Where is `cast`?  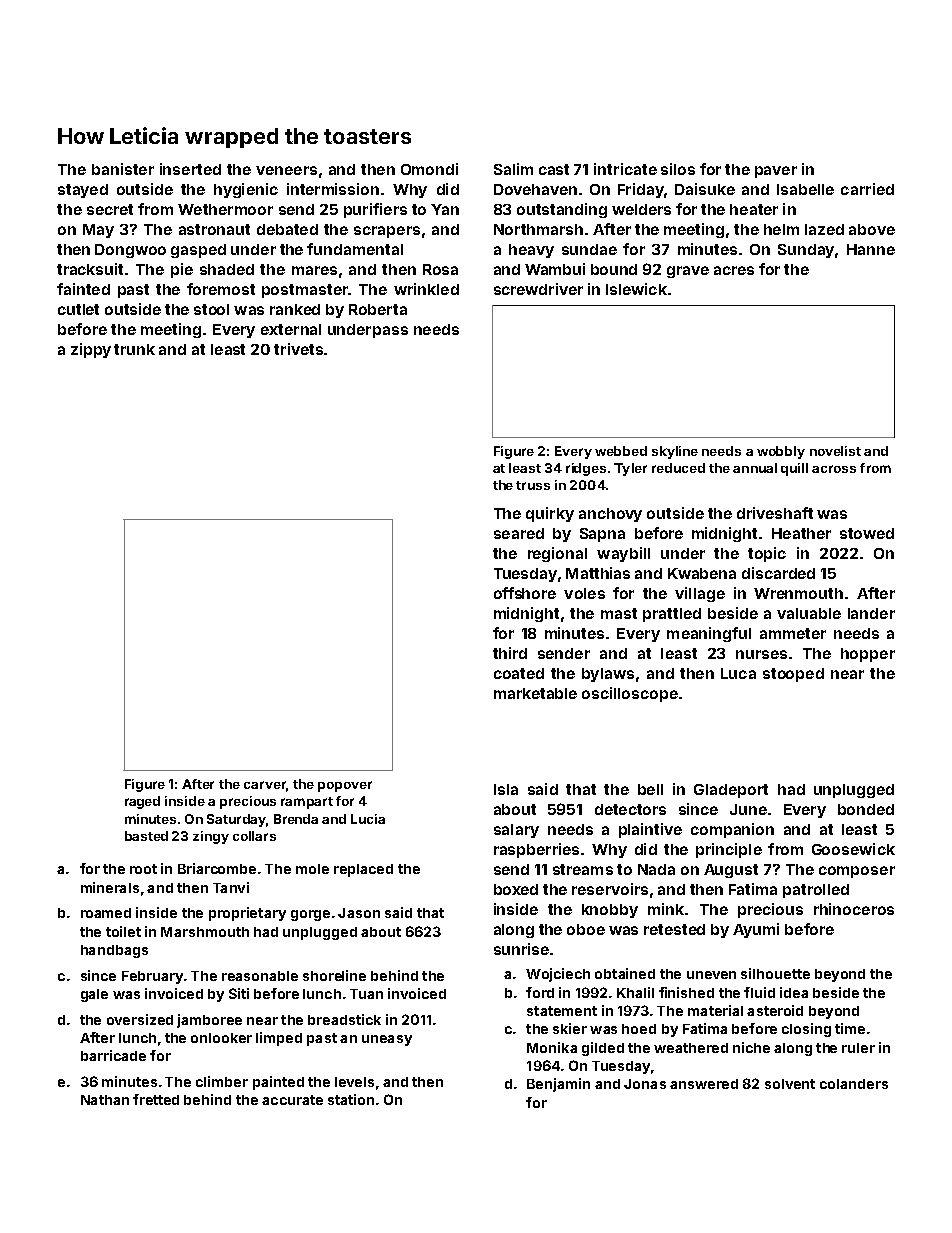
cast is located at coordinates (554, 169).
